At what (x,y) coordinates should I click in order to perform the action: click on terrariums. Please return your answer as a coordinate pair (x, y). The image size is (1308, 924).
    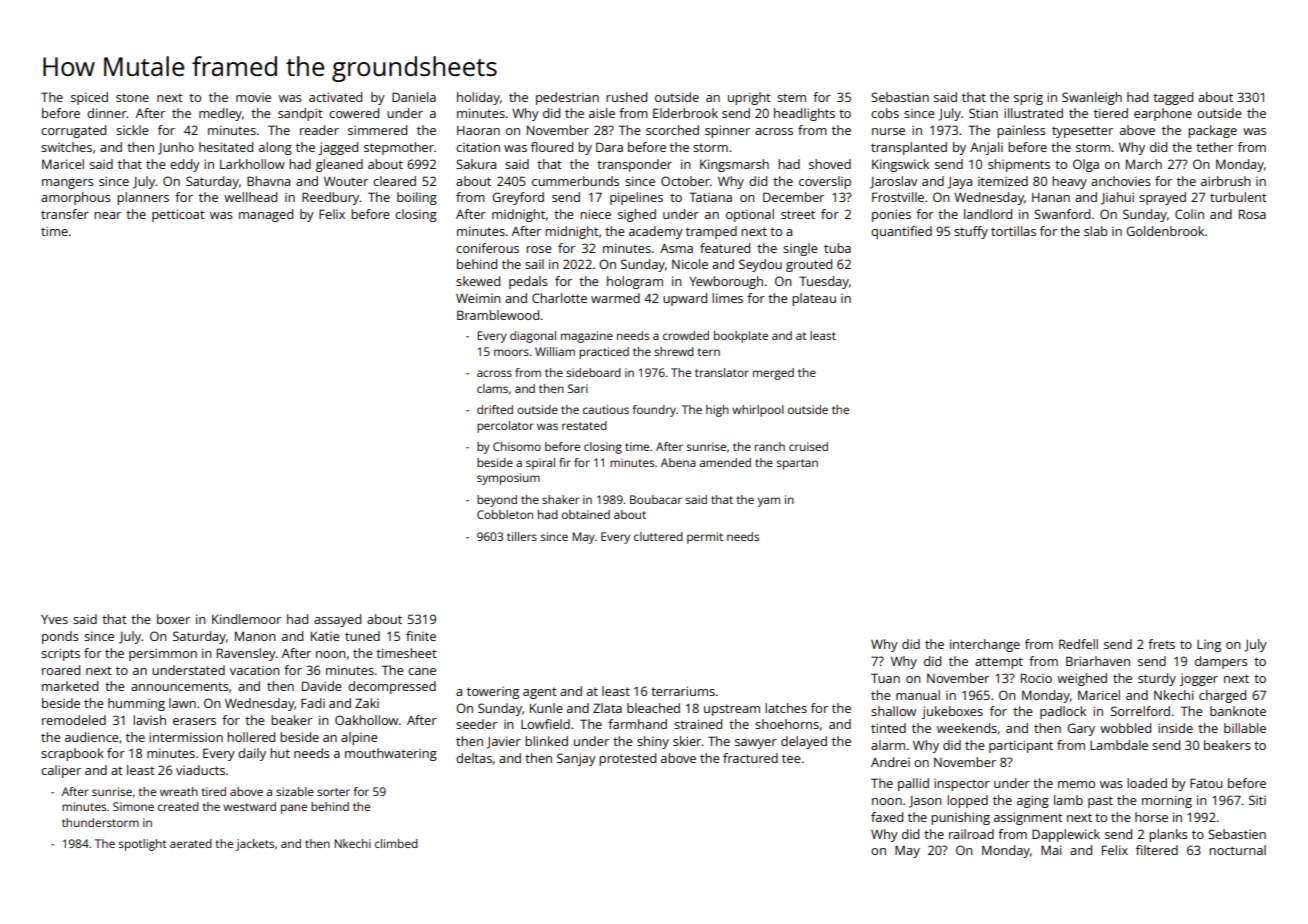
    Looking at the image, I should click on (683, 691).
